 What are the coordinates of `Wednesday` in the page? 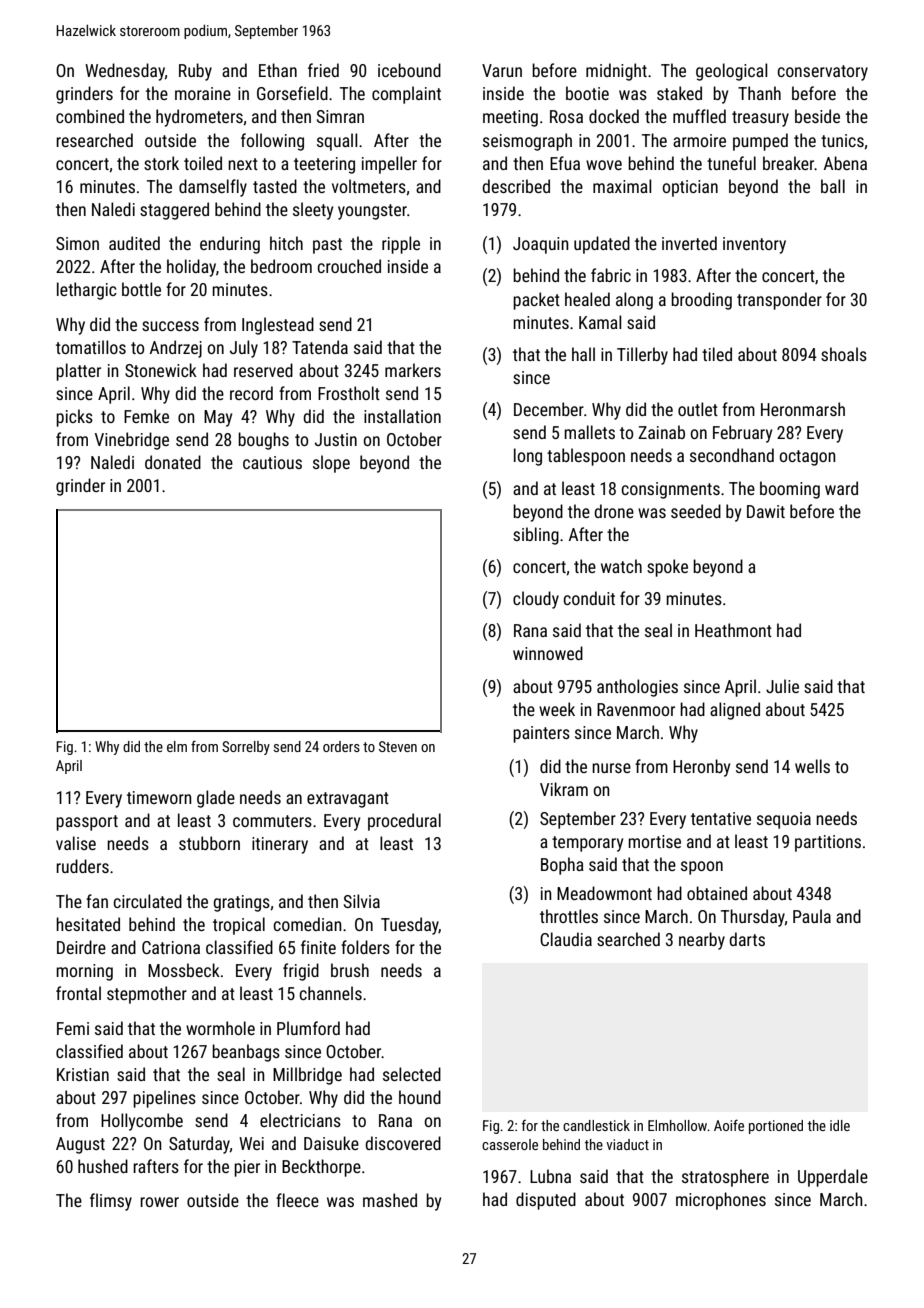 It's located at (125, 72).
